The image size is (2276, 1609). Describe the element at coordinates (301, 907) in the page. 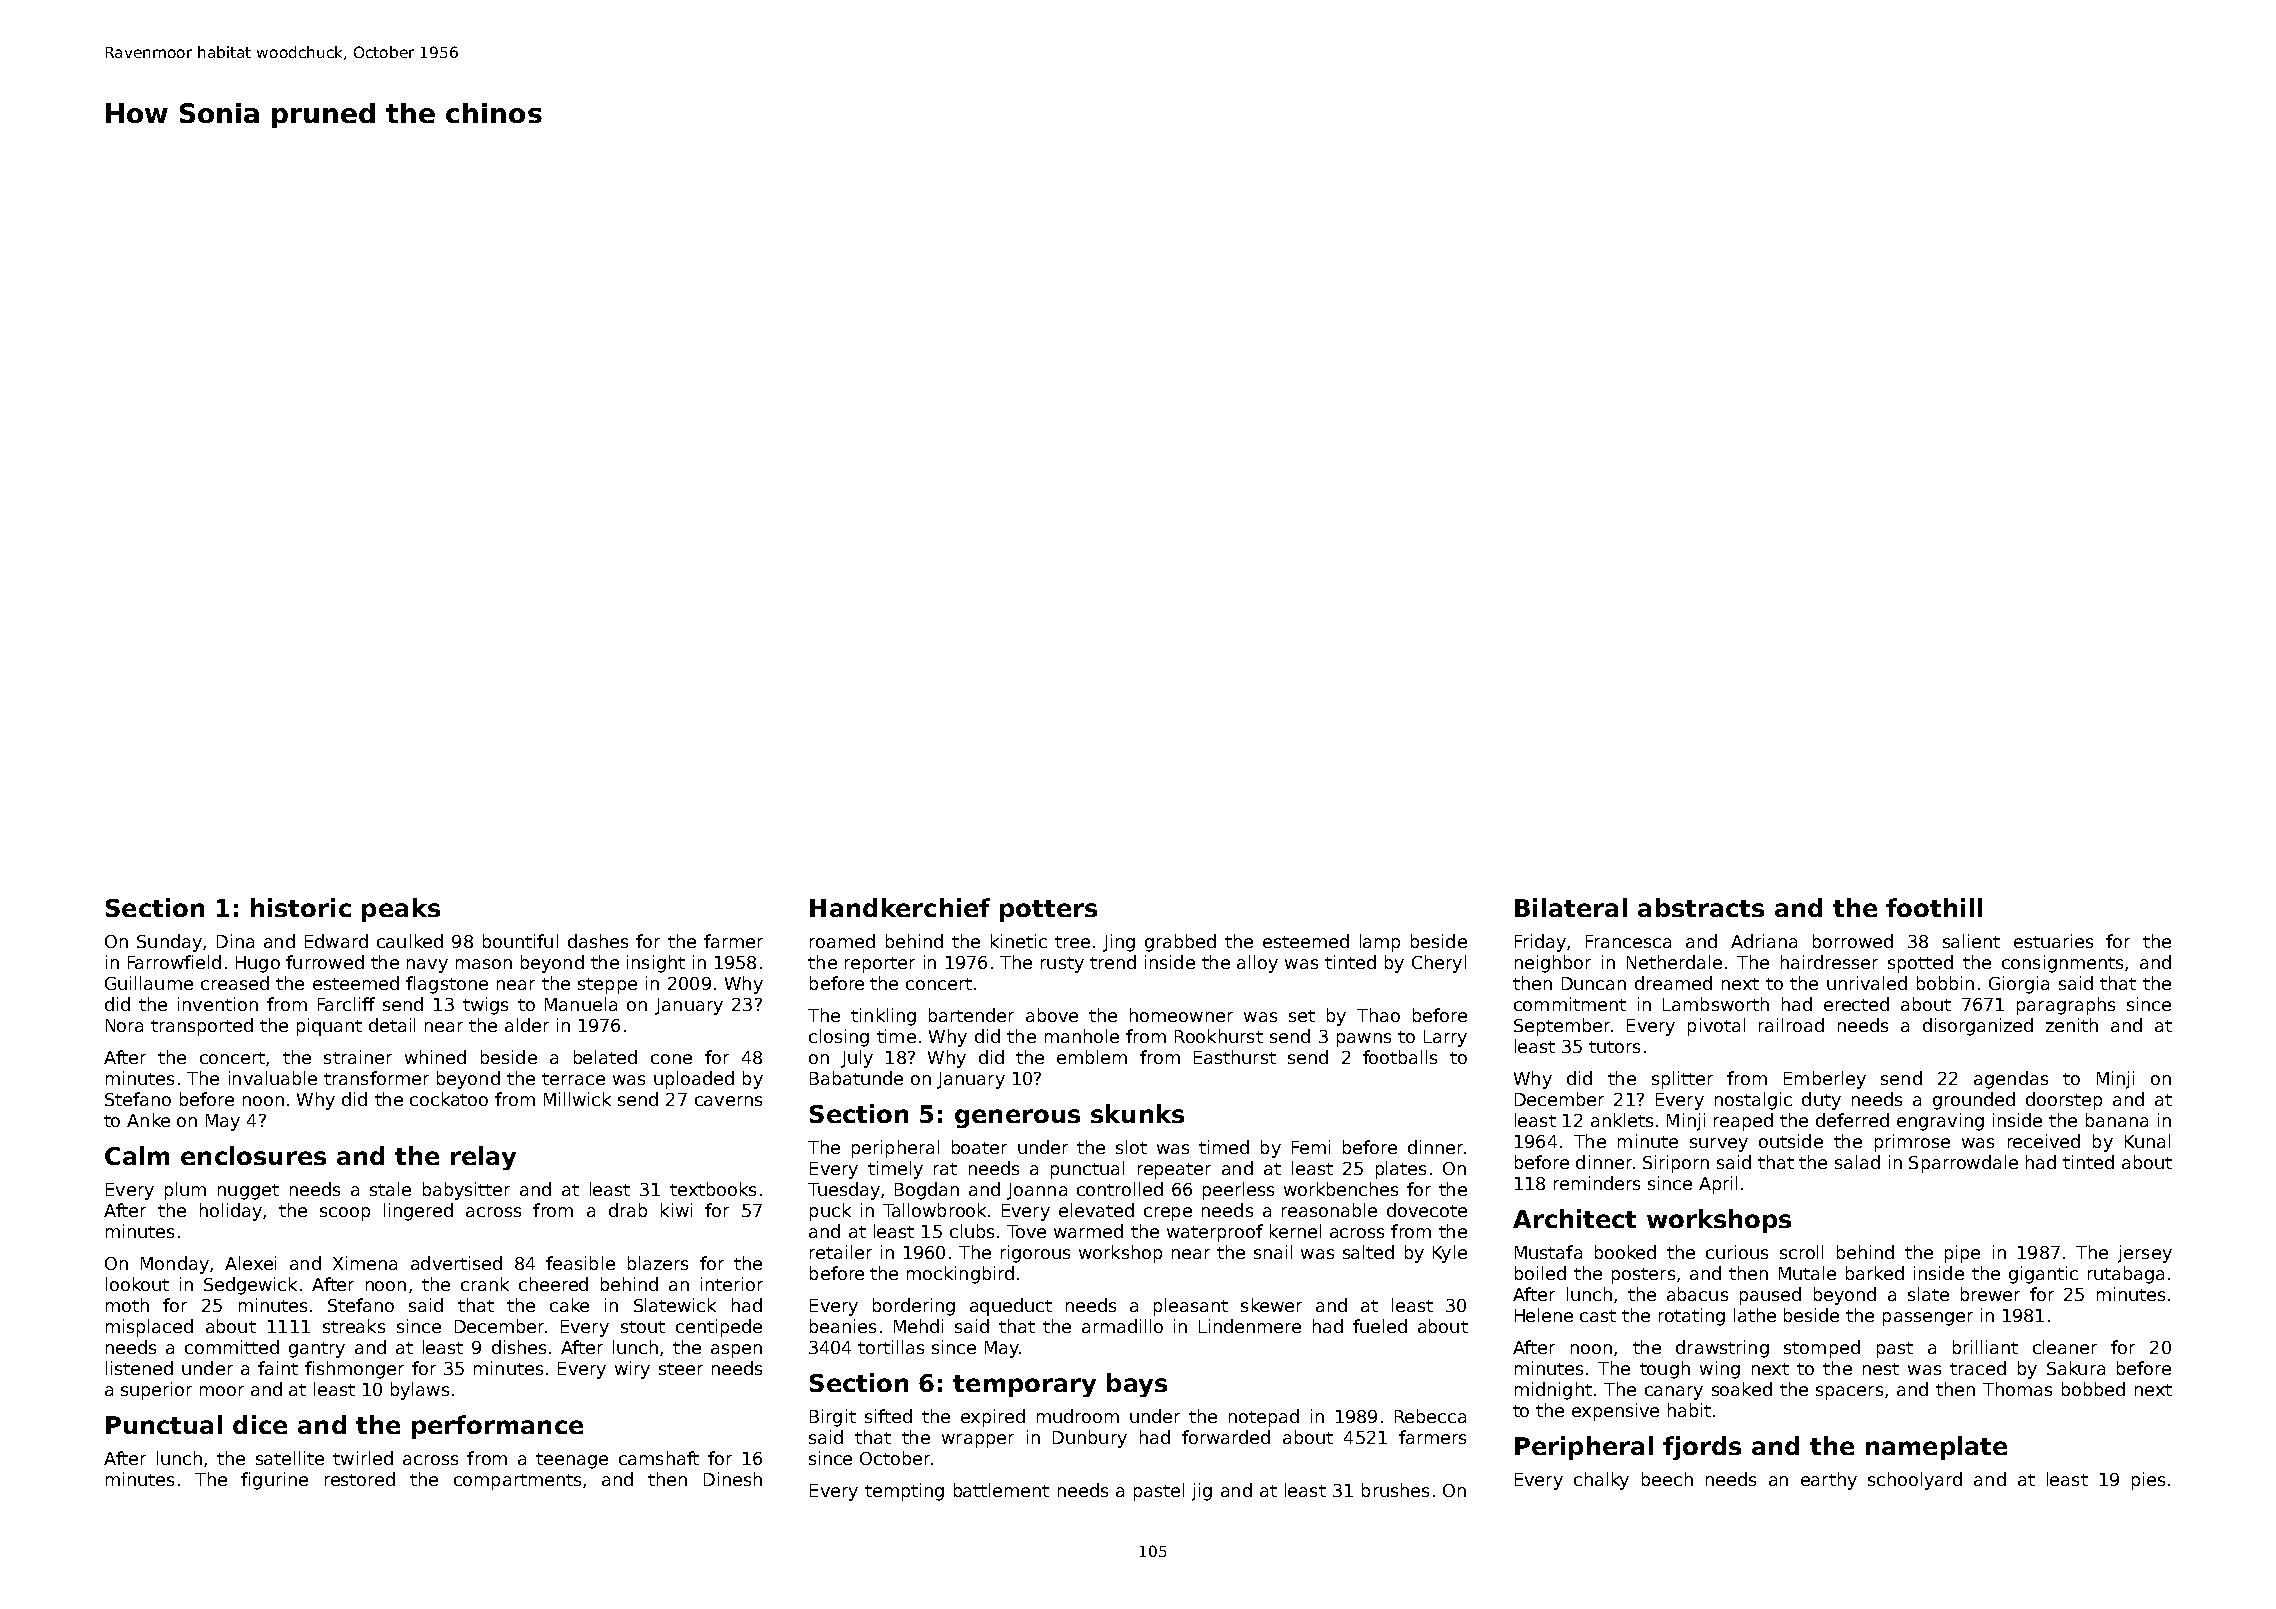

I see `historic` at that location.
